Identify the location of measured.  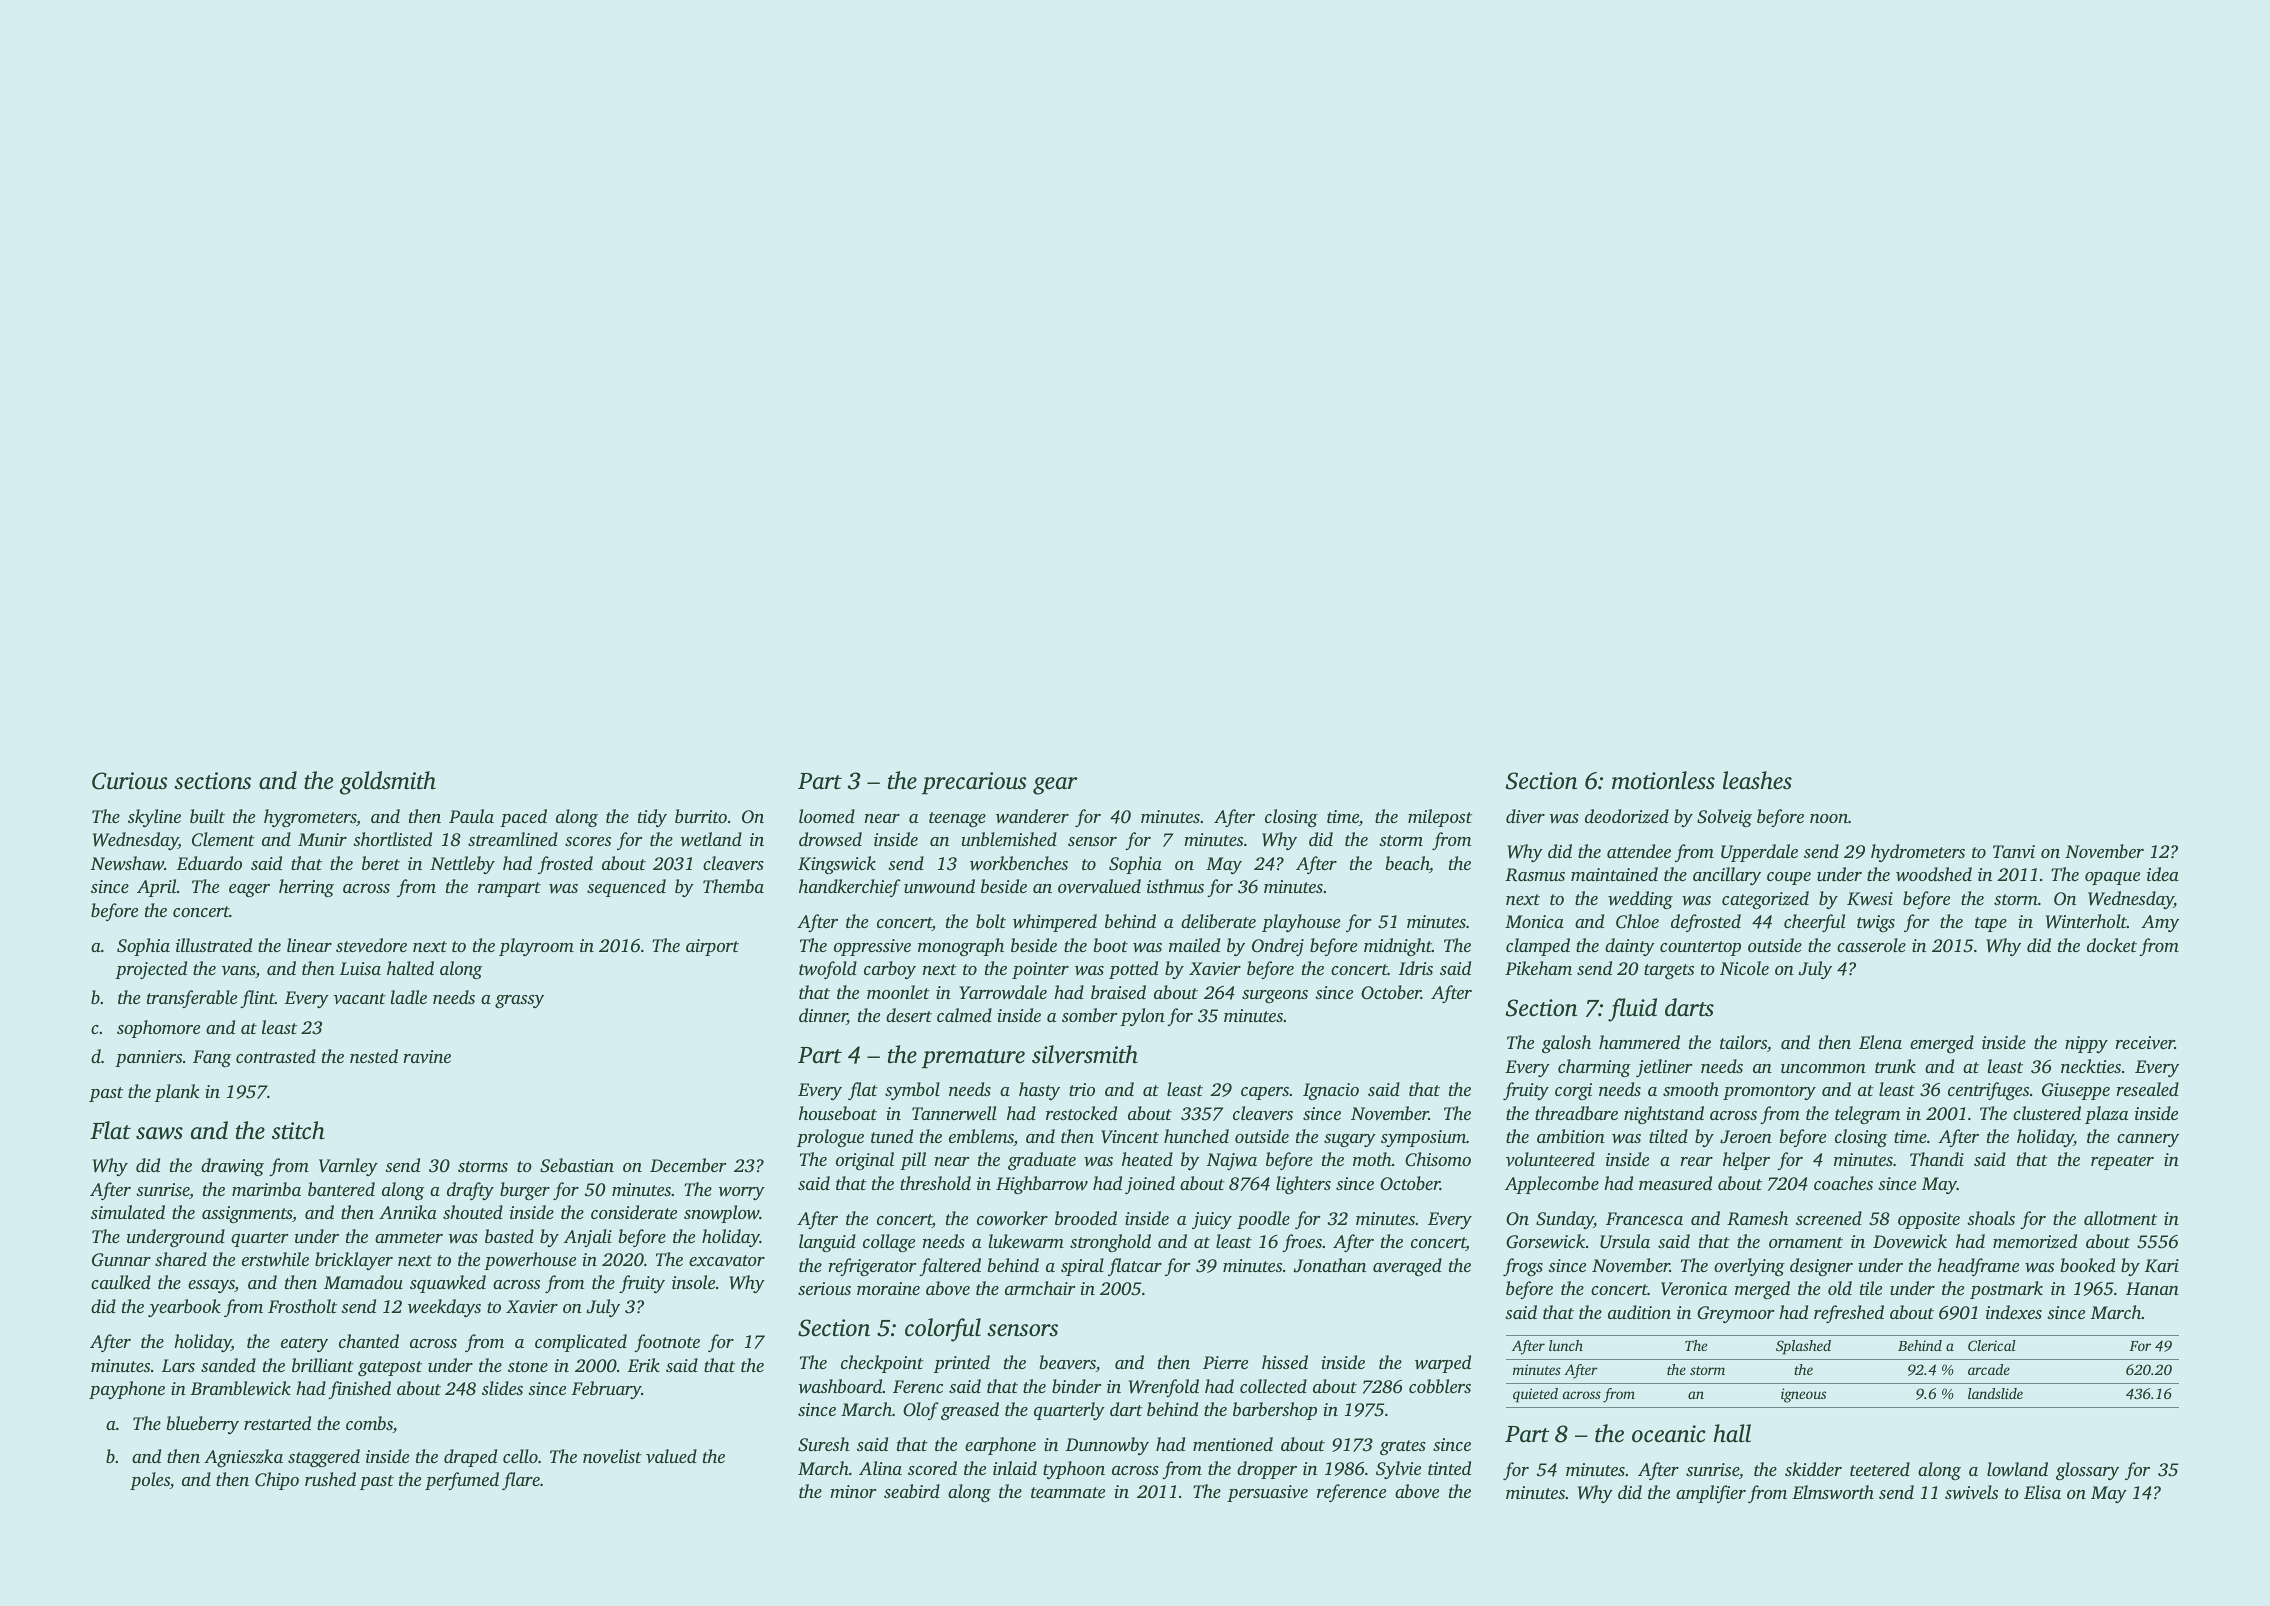
(1675, 1183).
